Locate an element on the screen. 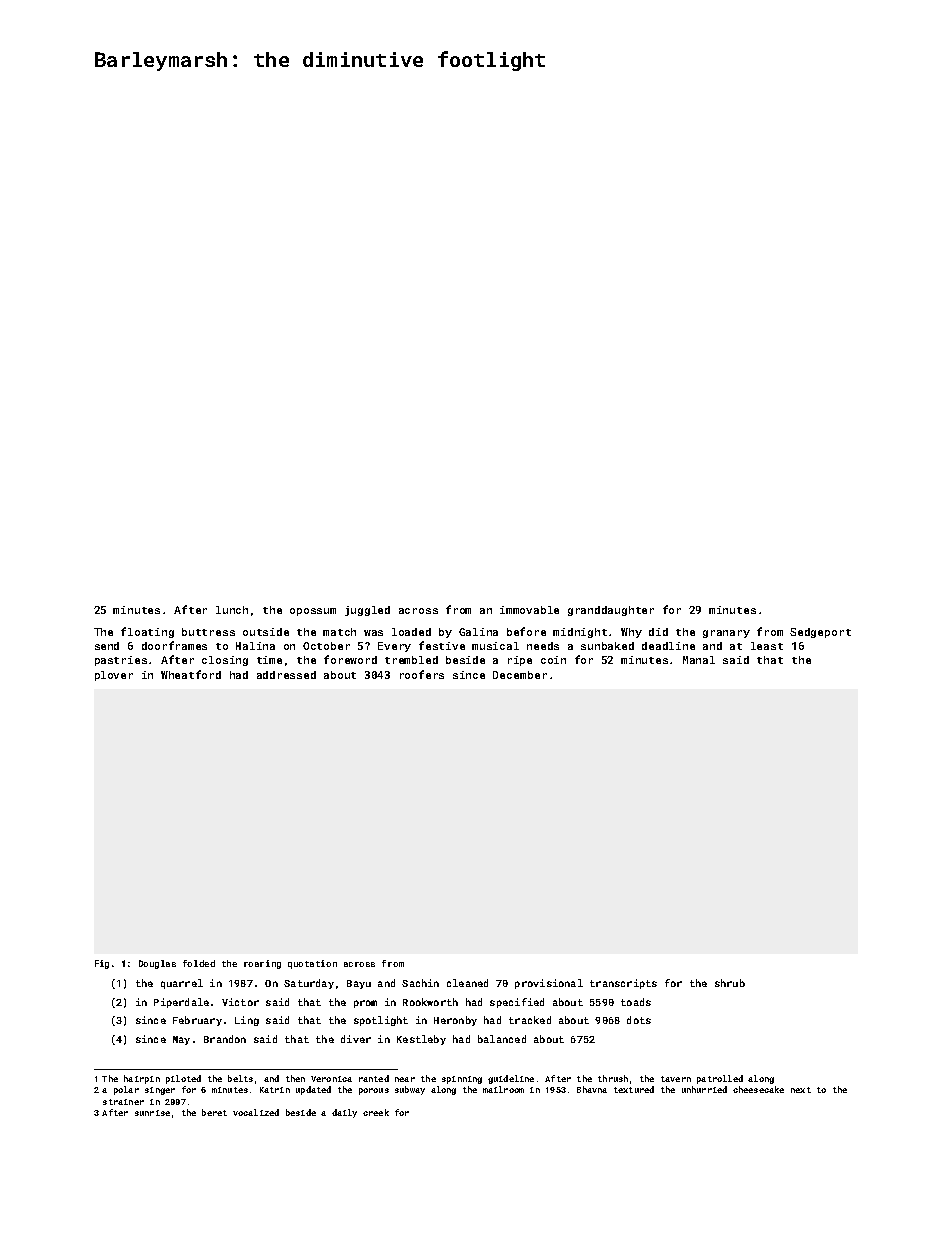 Image resolution: width=952 pixels, height=1233 pixels. roofers is located at coordinates (422, 674).
